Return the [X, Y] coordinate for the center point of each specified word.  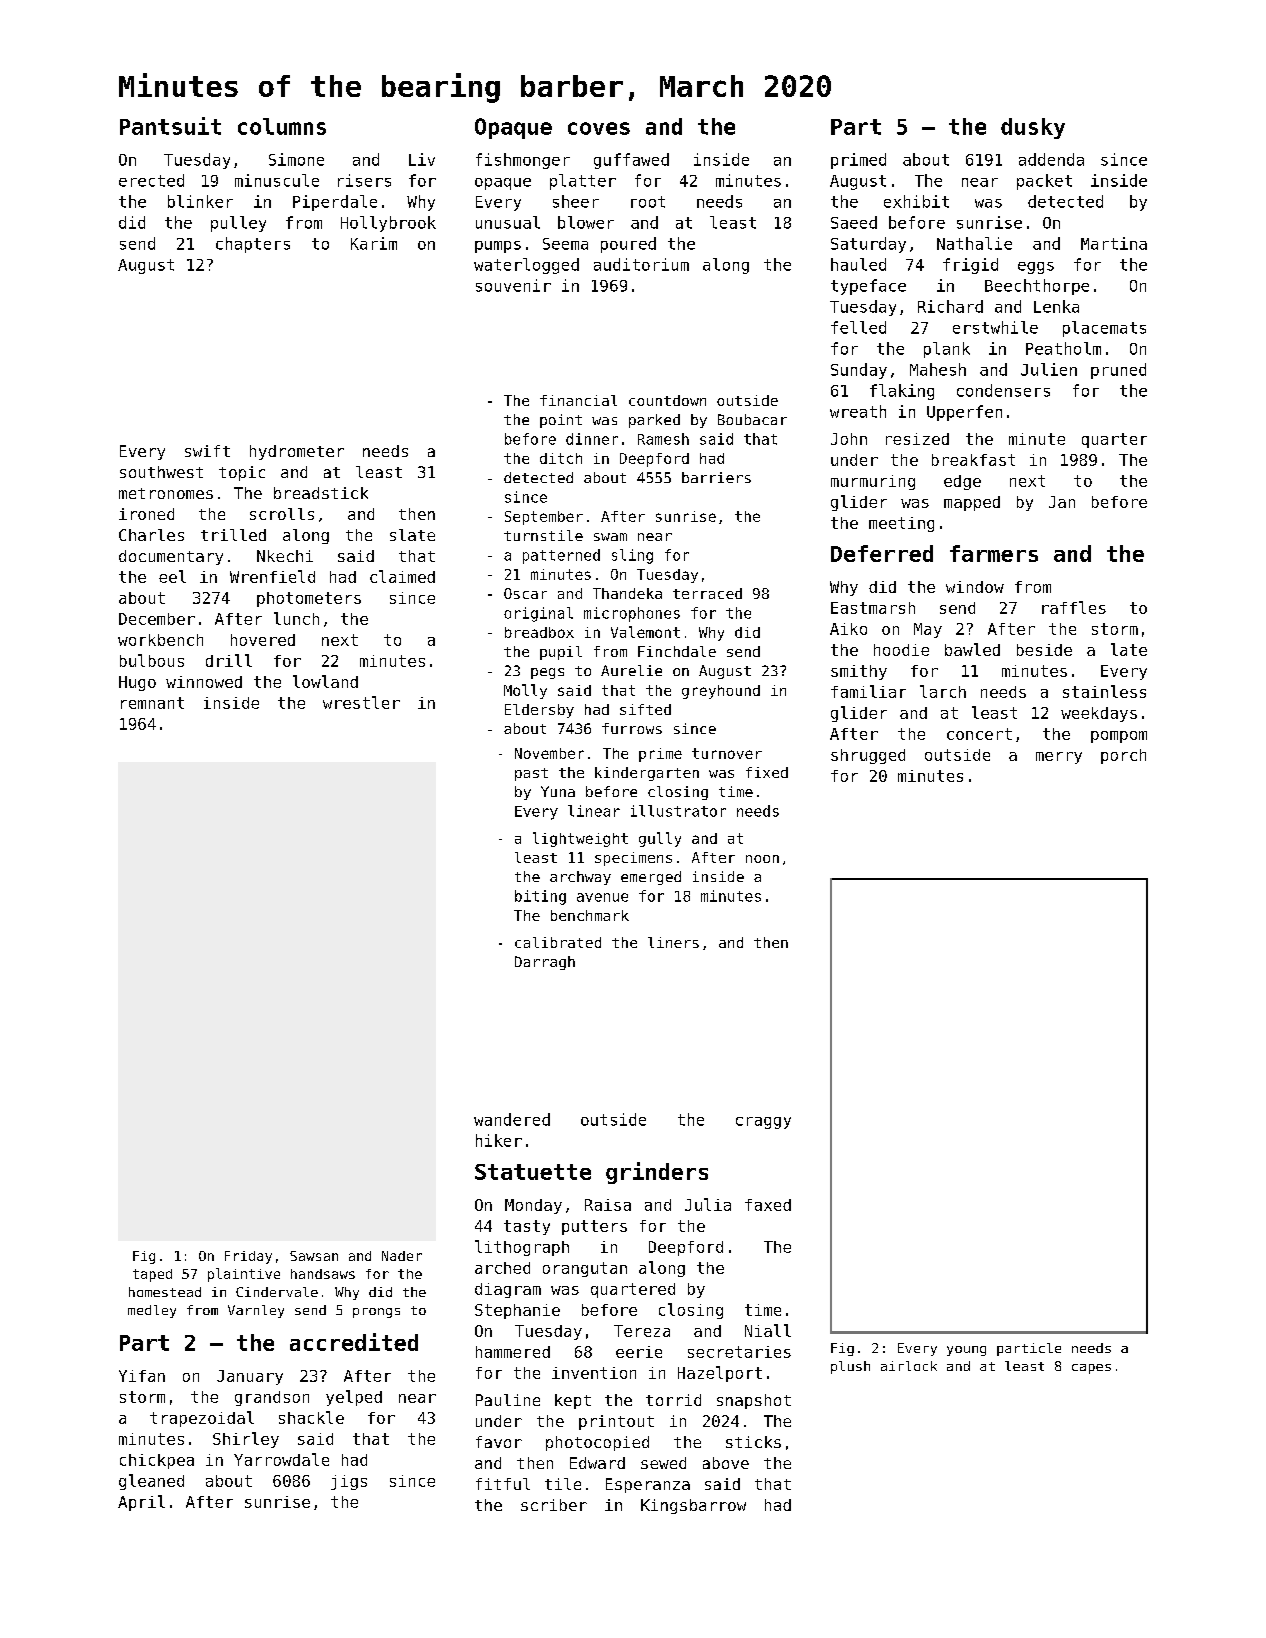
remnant [152, 703]
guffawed [631, 161]
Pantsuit [170, 126]
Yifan [142, 1376]
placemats [1104, 329]
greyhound [721, 692]
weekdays [1099, 714]
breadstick [321, 493]
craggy [763, 1123]
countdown [667, 400]
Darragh [545, 963]
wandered [512, 1119]
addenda [1051, 159]
